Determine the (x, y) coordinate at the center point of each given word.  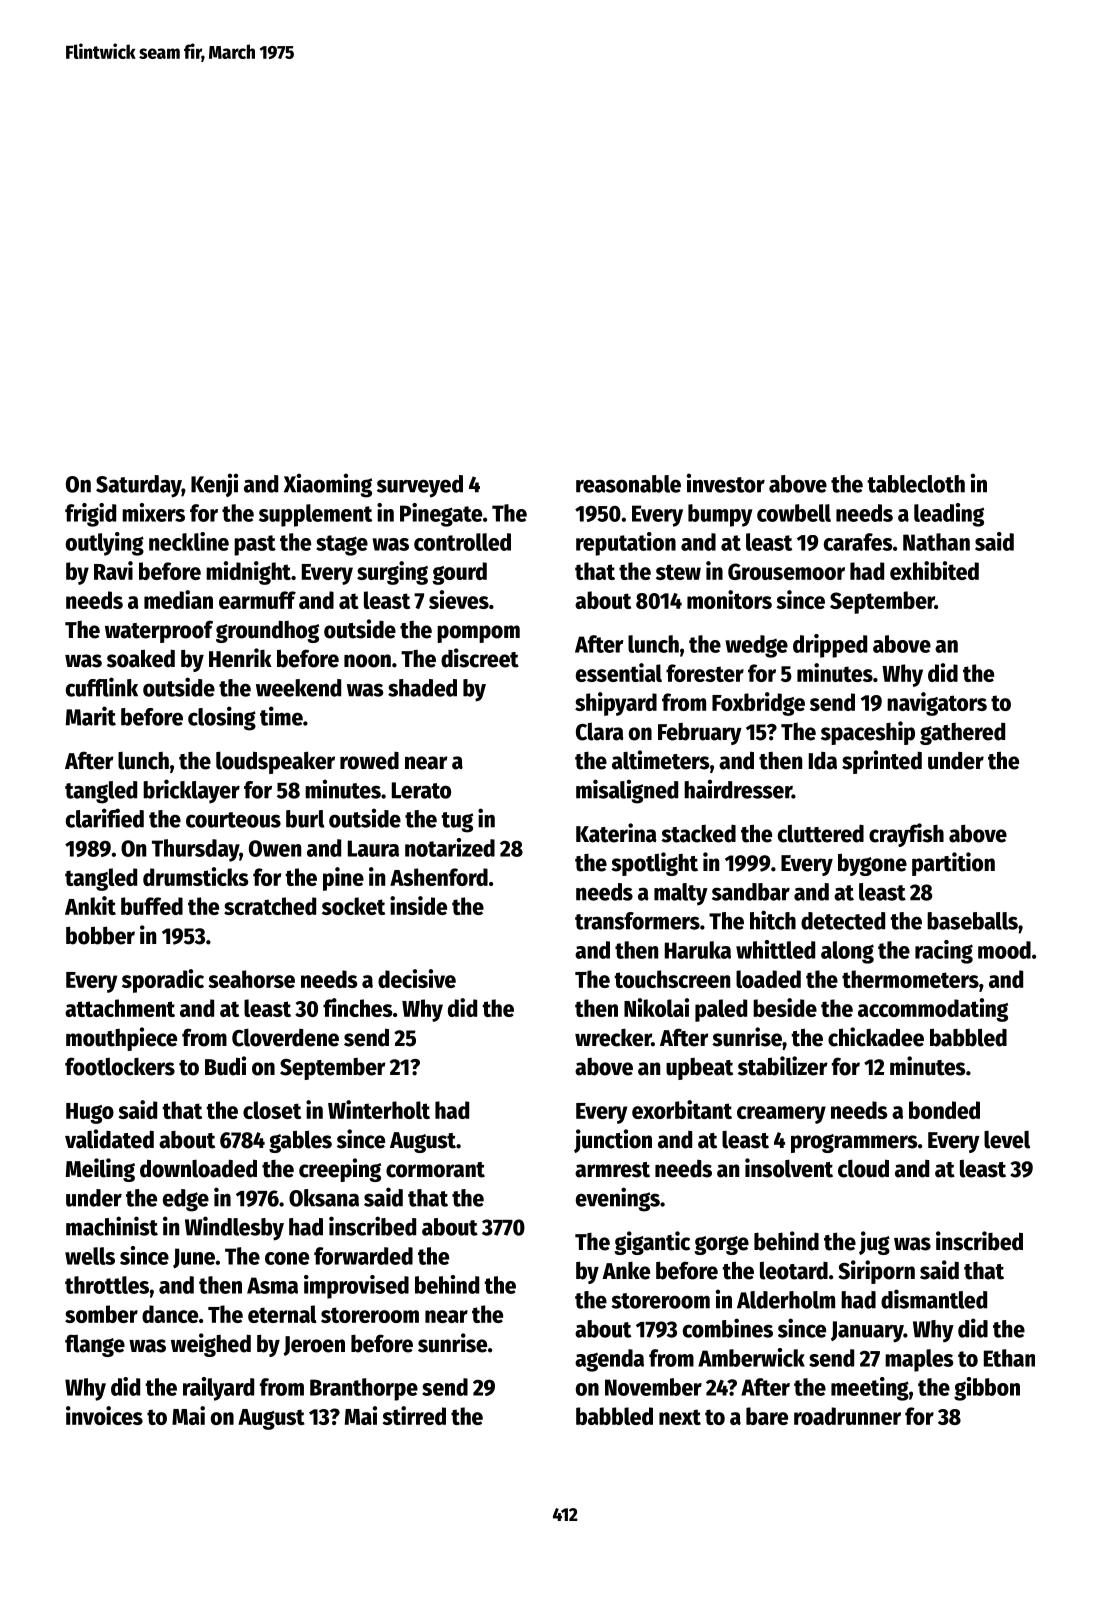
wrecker (613, 1038)
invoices (104, 1415)
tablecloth (916, 484)
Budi (225, 1066)
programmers (854, 1143)
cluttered (821, 834)
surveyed (420, 486)
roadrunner (847, 1416)
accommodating (933, 1010)
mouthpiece (121, 1039)
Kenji (214, 485)
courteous (233, 820)
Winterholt (379, 1109)
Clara (599, 732)
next (680, 1417)
